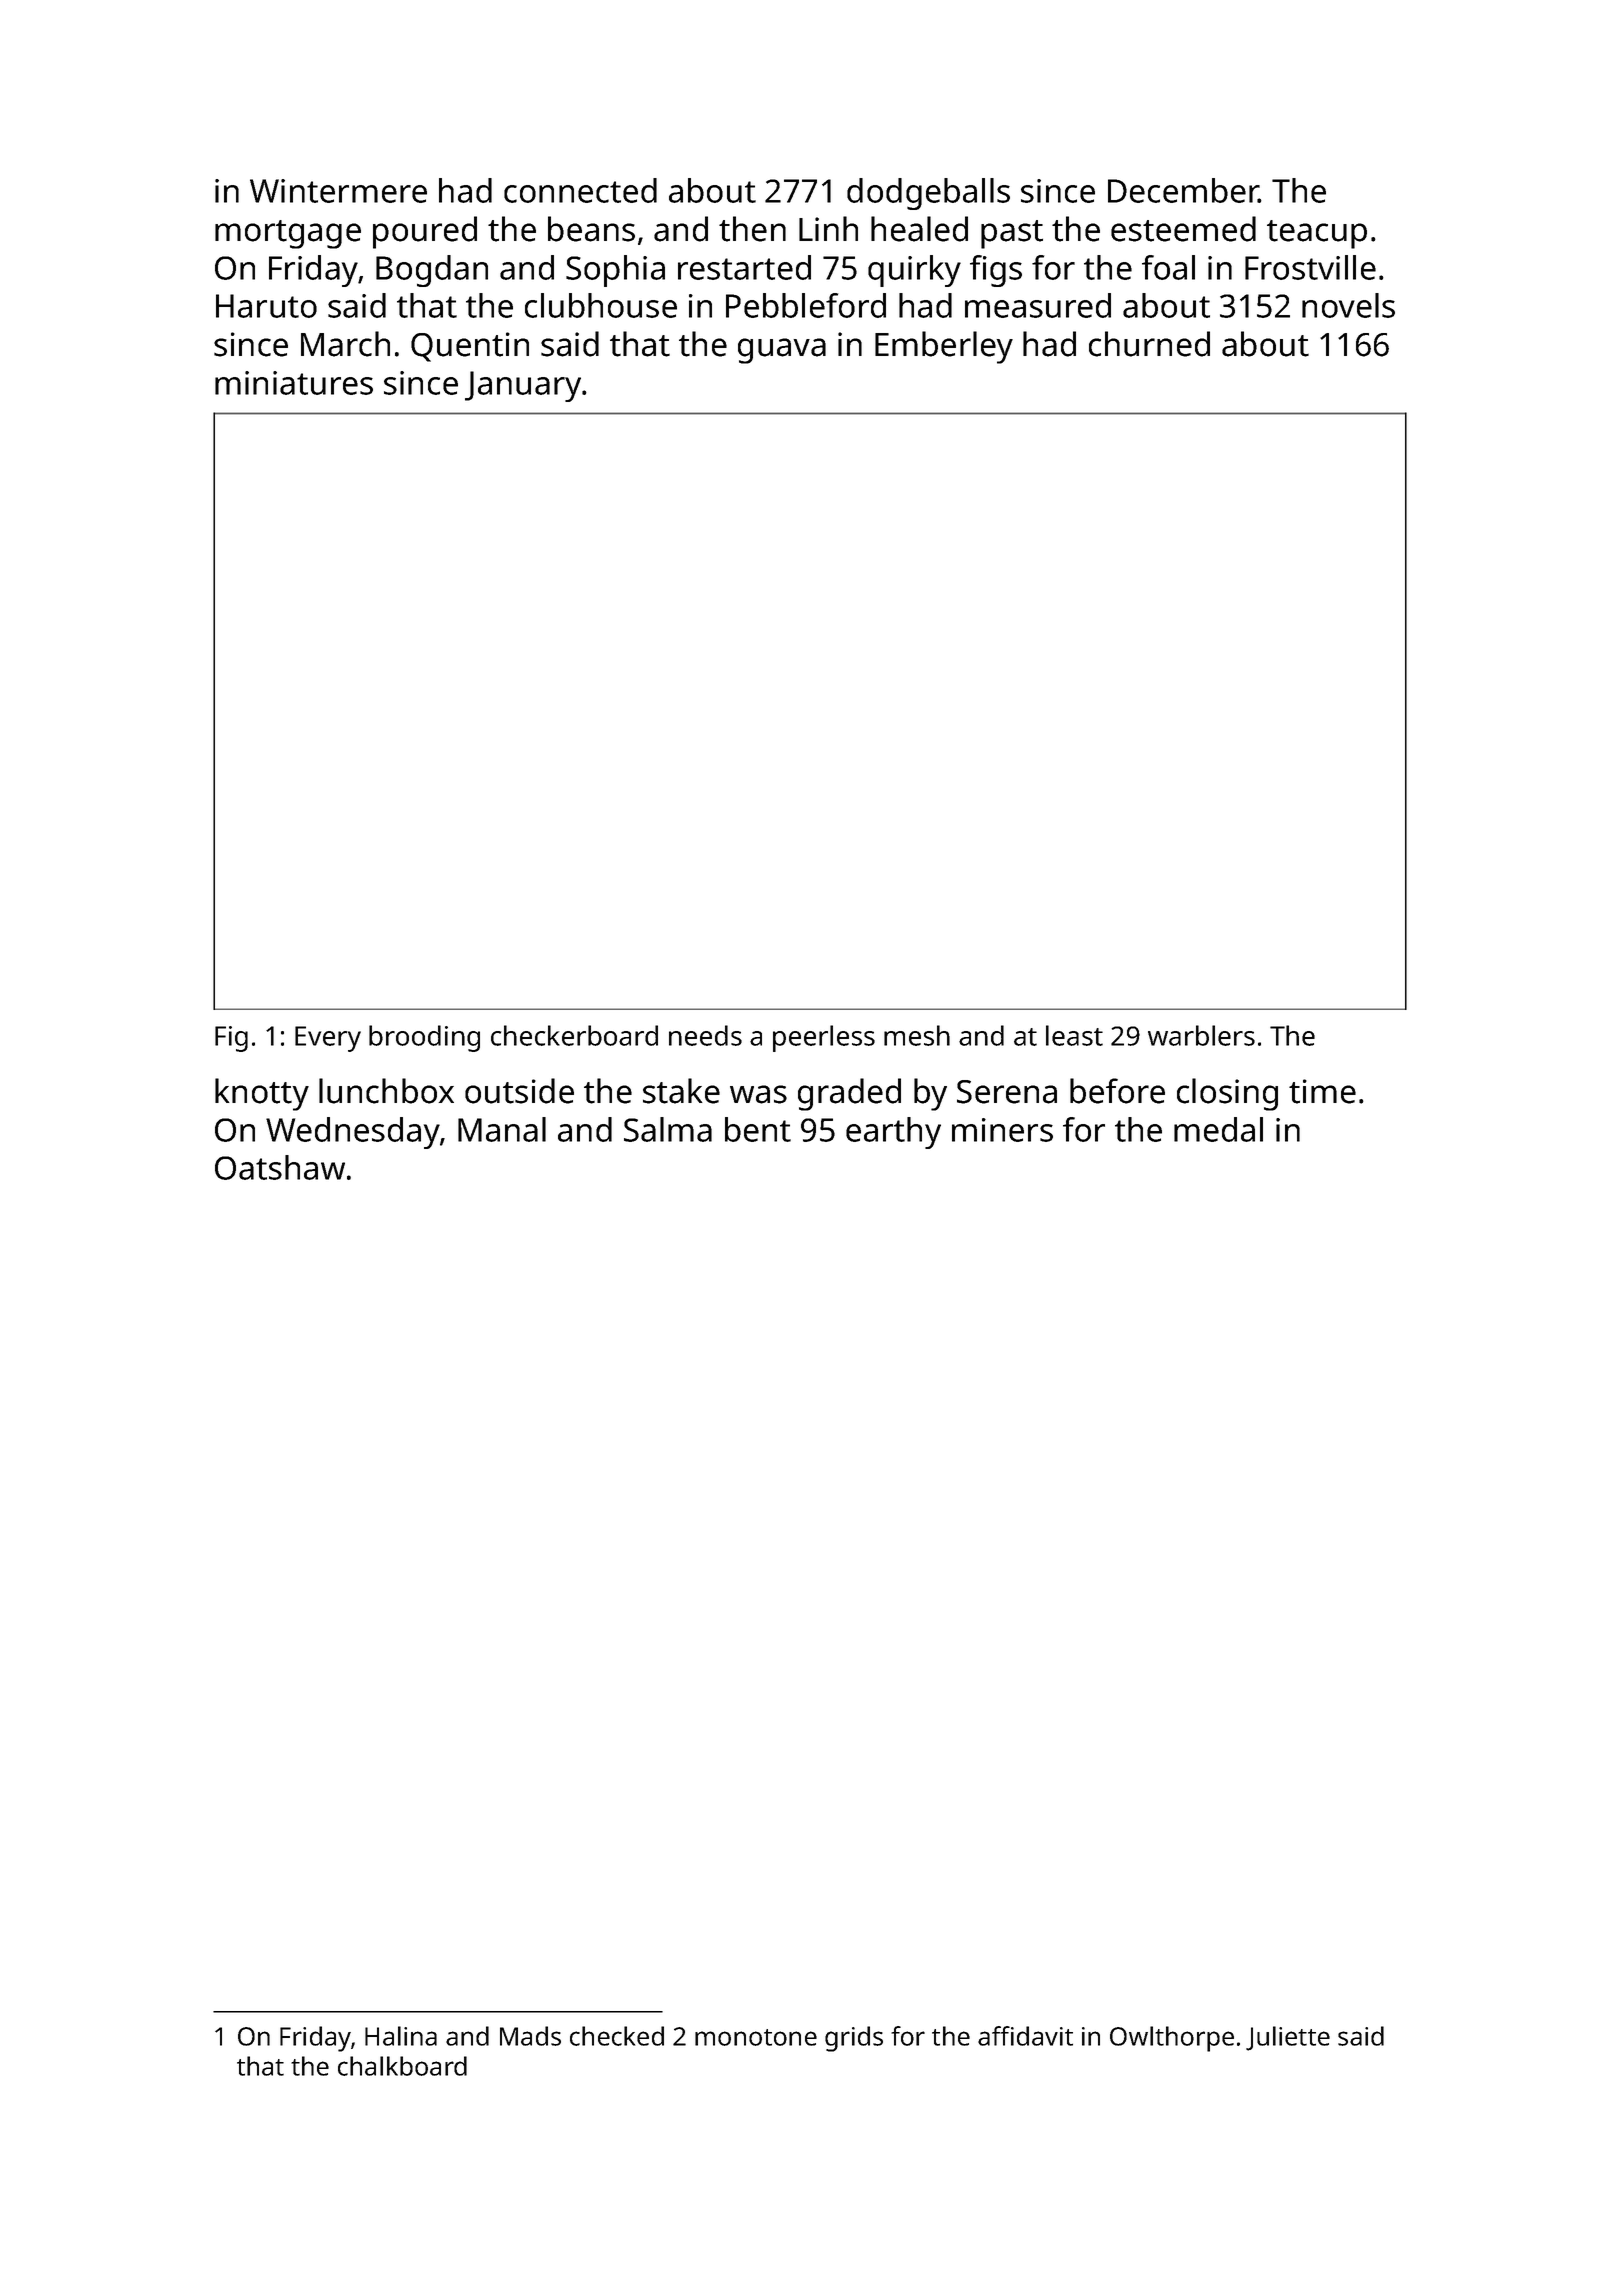 The image size is (1620, 2292). I want to click on mortgage, so click(288, 234).
